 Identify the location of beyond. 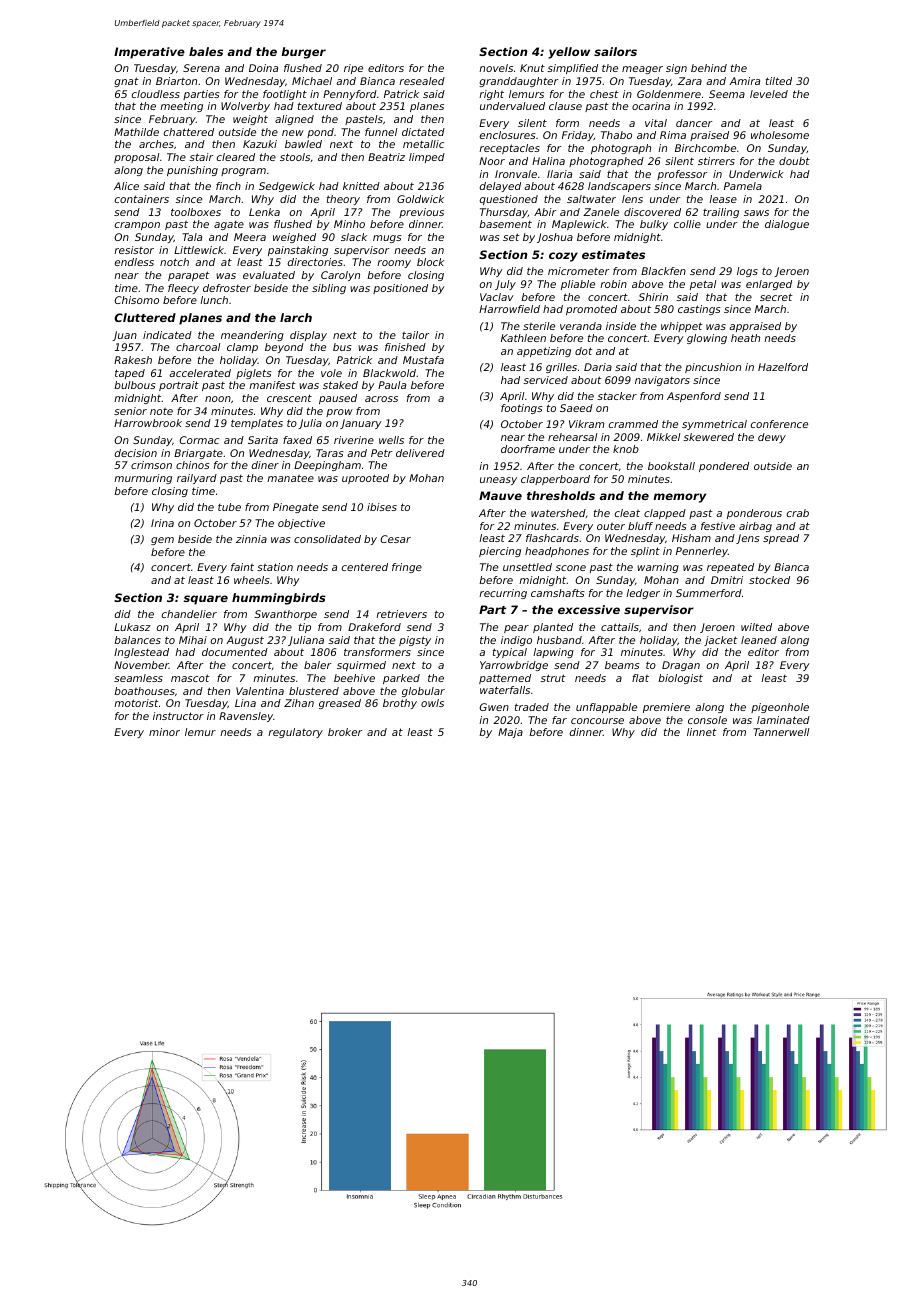
(284, 348).
